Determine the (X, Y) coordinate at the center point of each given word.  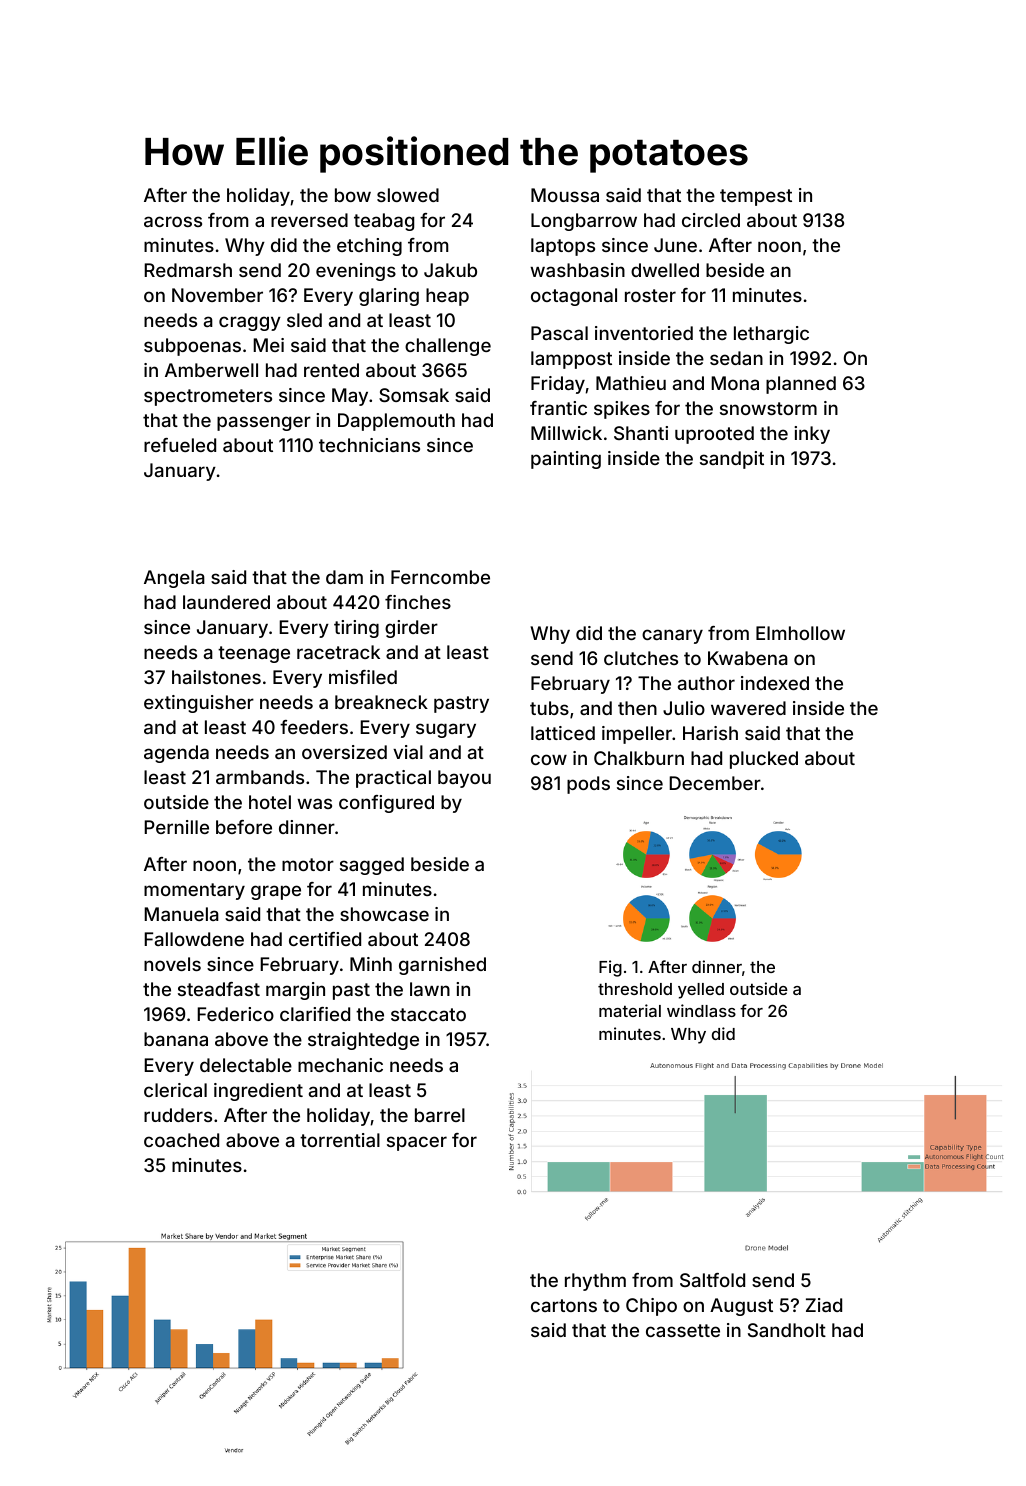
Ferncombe (440, 577)
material (630, 1010)
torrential (340, 1140)
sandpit (732, 460)
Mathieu (631, 383)
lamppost (571, 360)
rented (331, 370)
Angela (174, 579)
